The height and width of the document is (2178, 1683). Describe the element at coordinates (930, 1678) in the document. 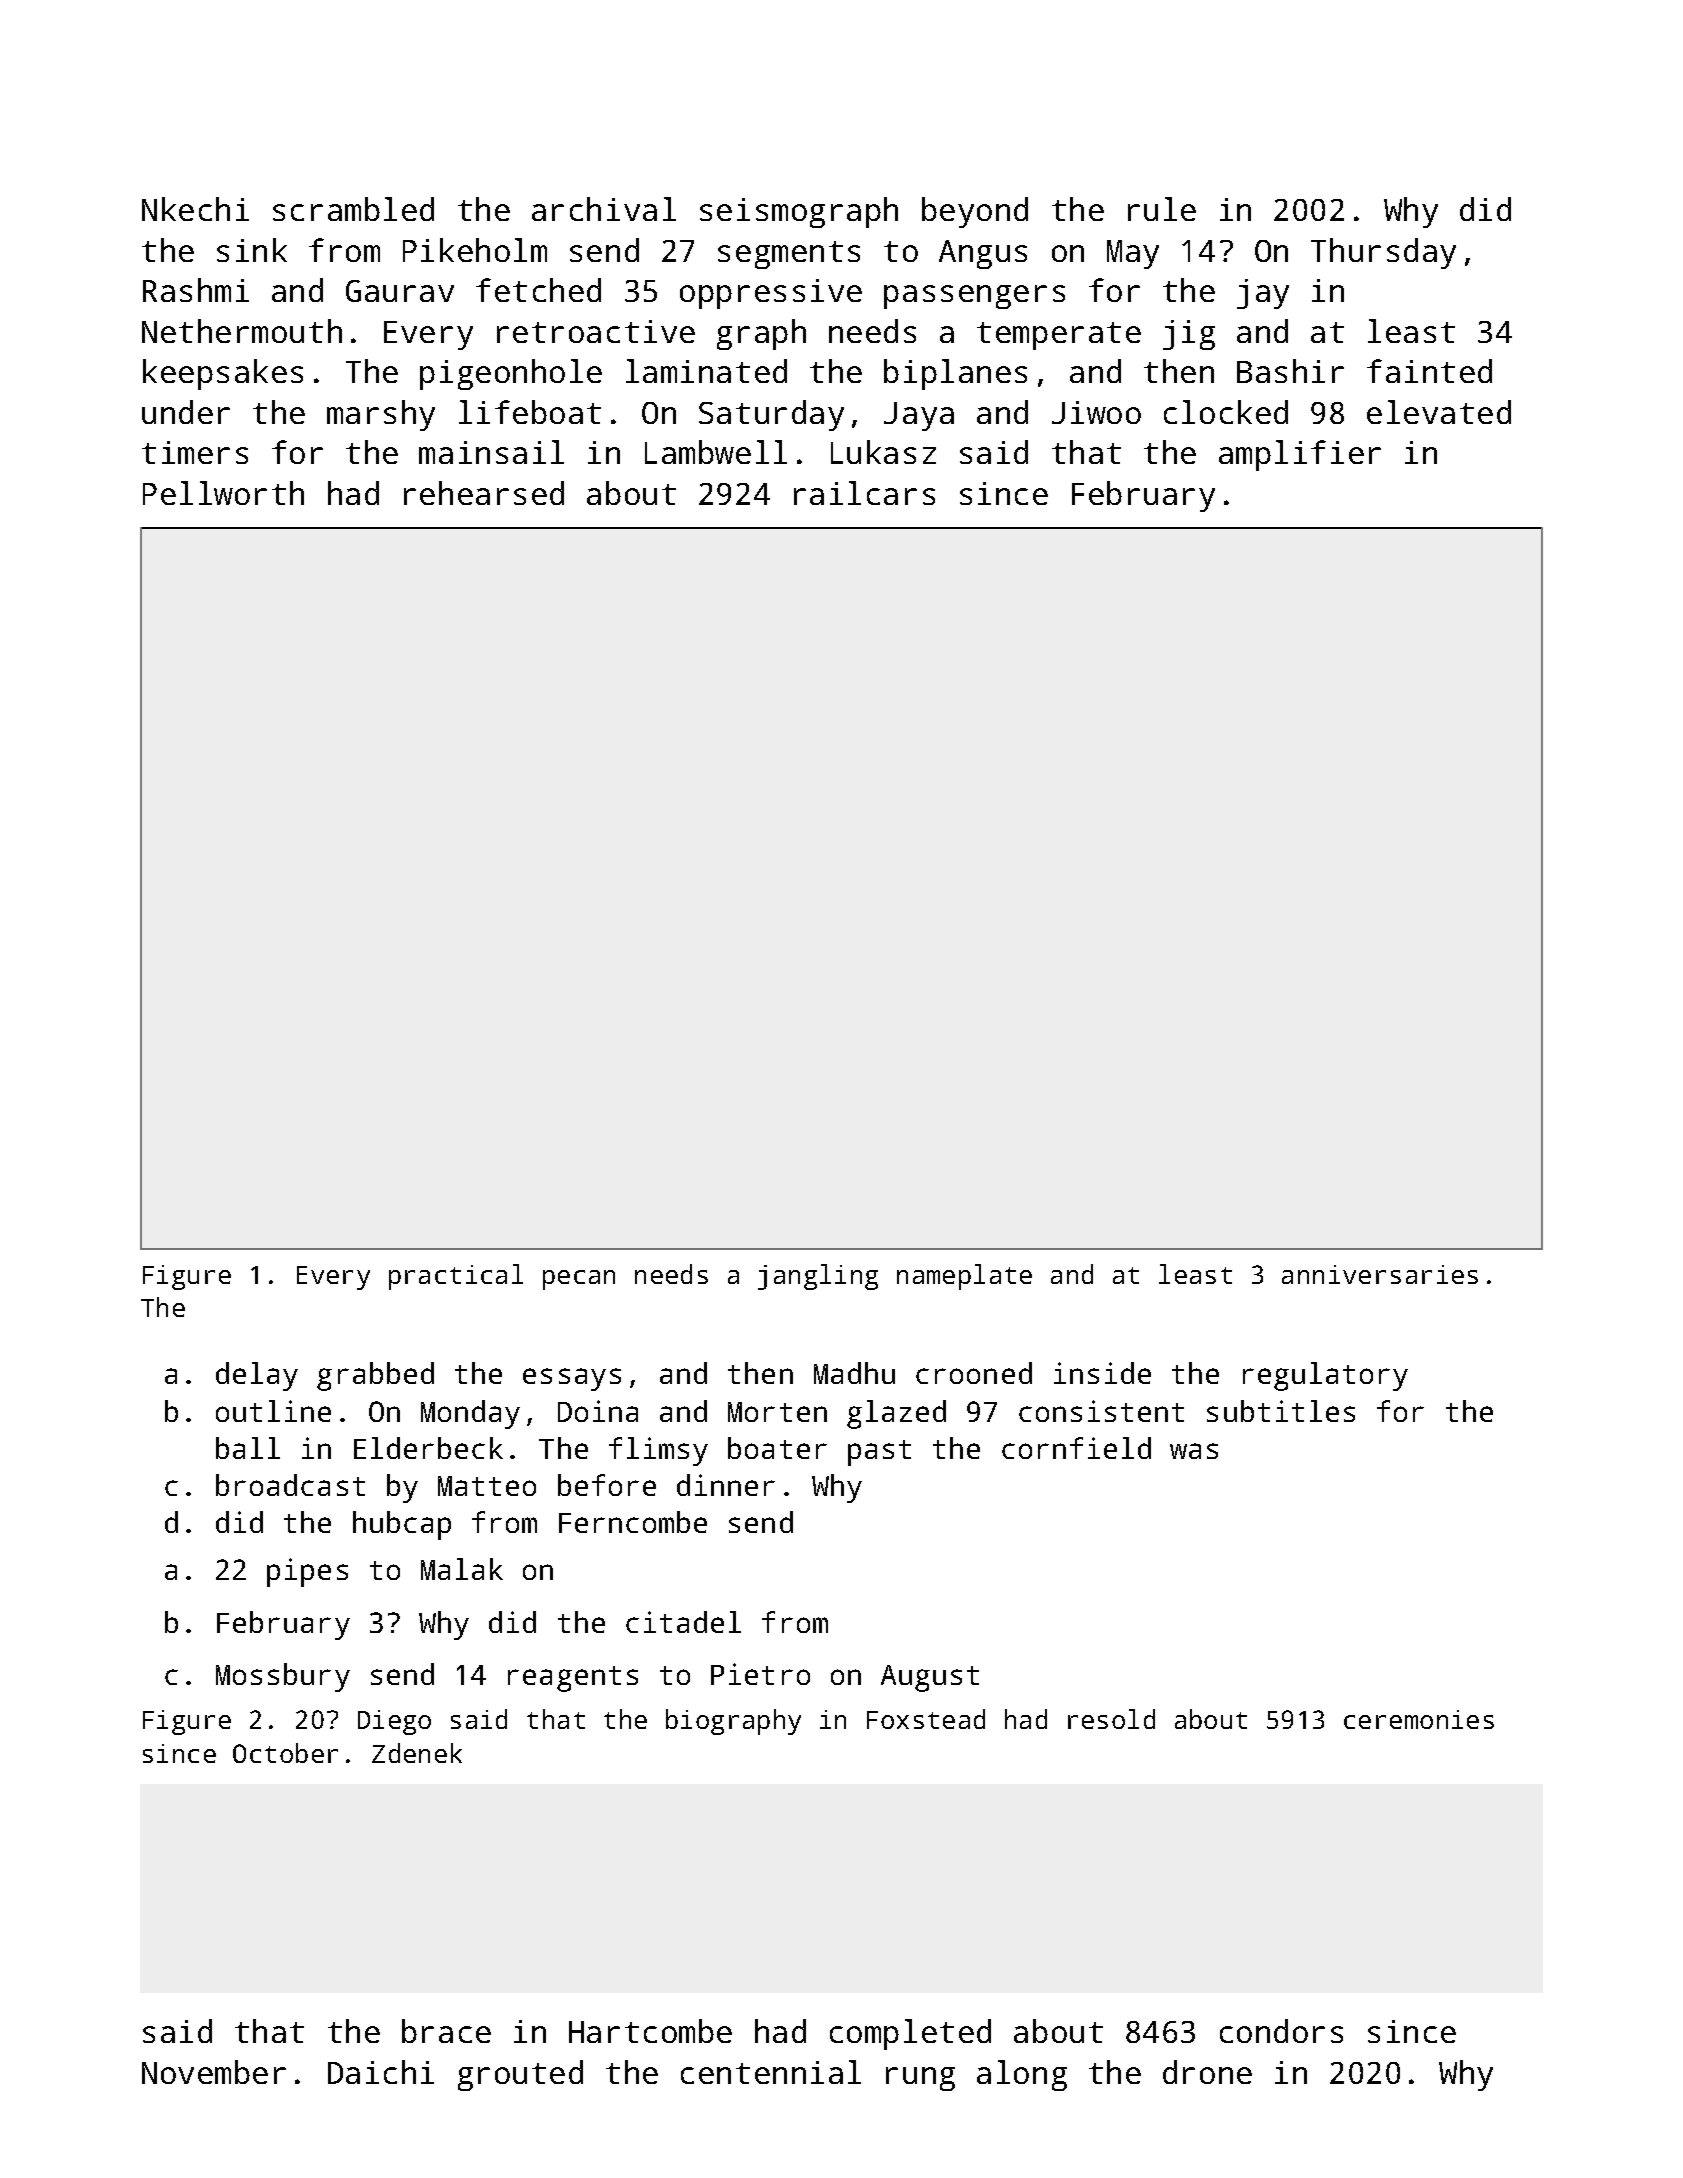

I see `August` at that location.
